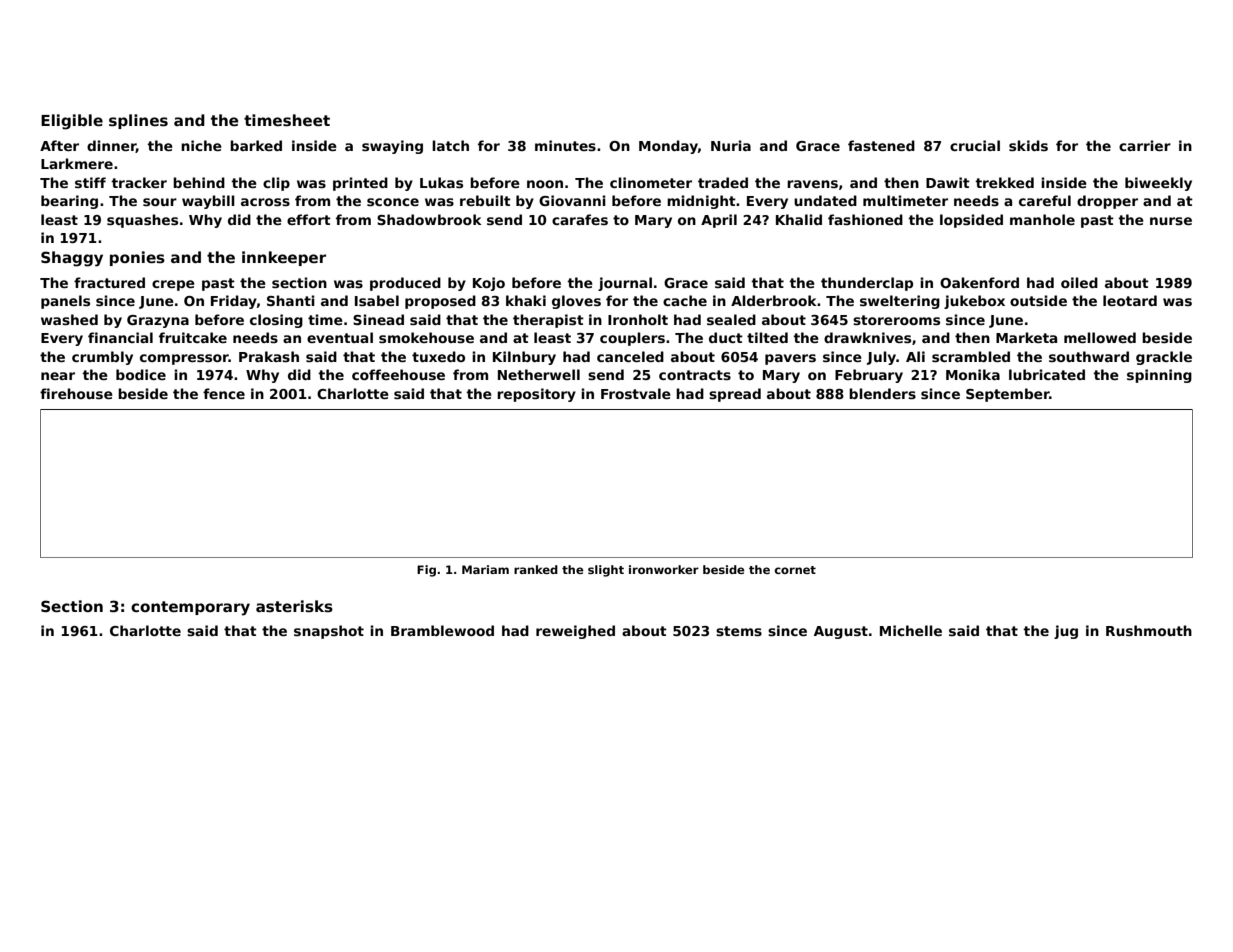 The height and width of the document is (952, 1233). I want to click on contemporary, so click(190, 608).
